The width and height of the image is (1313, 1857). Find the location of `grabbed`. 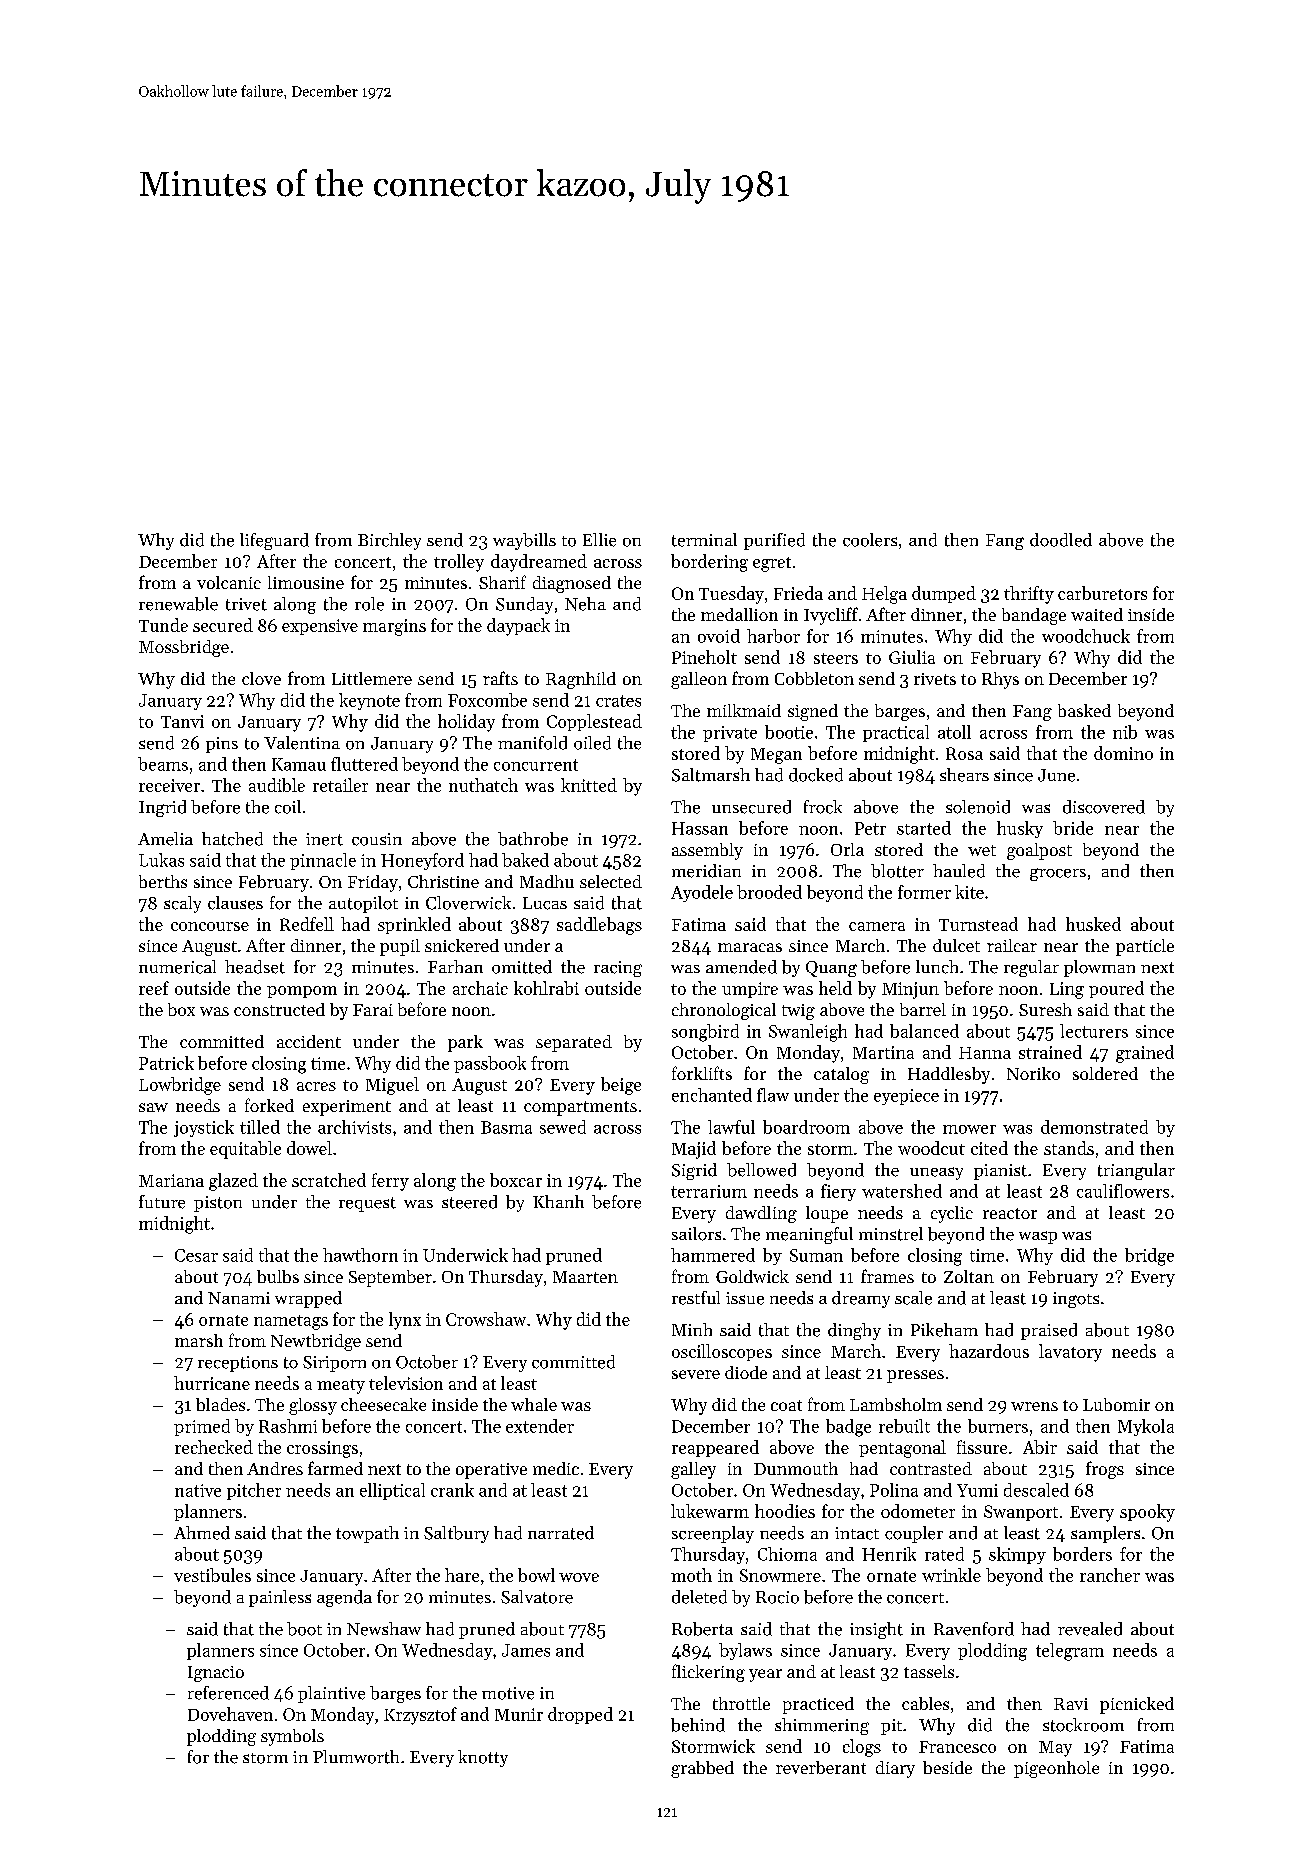

grabbed is located at coordinates (702, 1769).
